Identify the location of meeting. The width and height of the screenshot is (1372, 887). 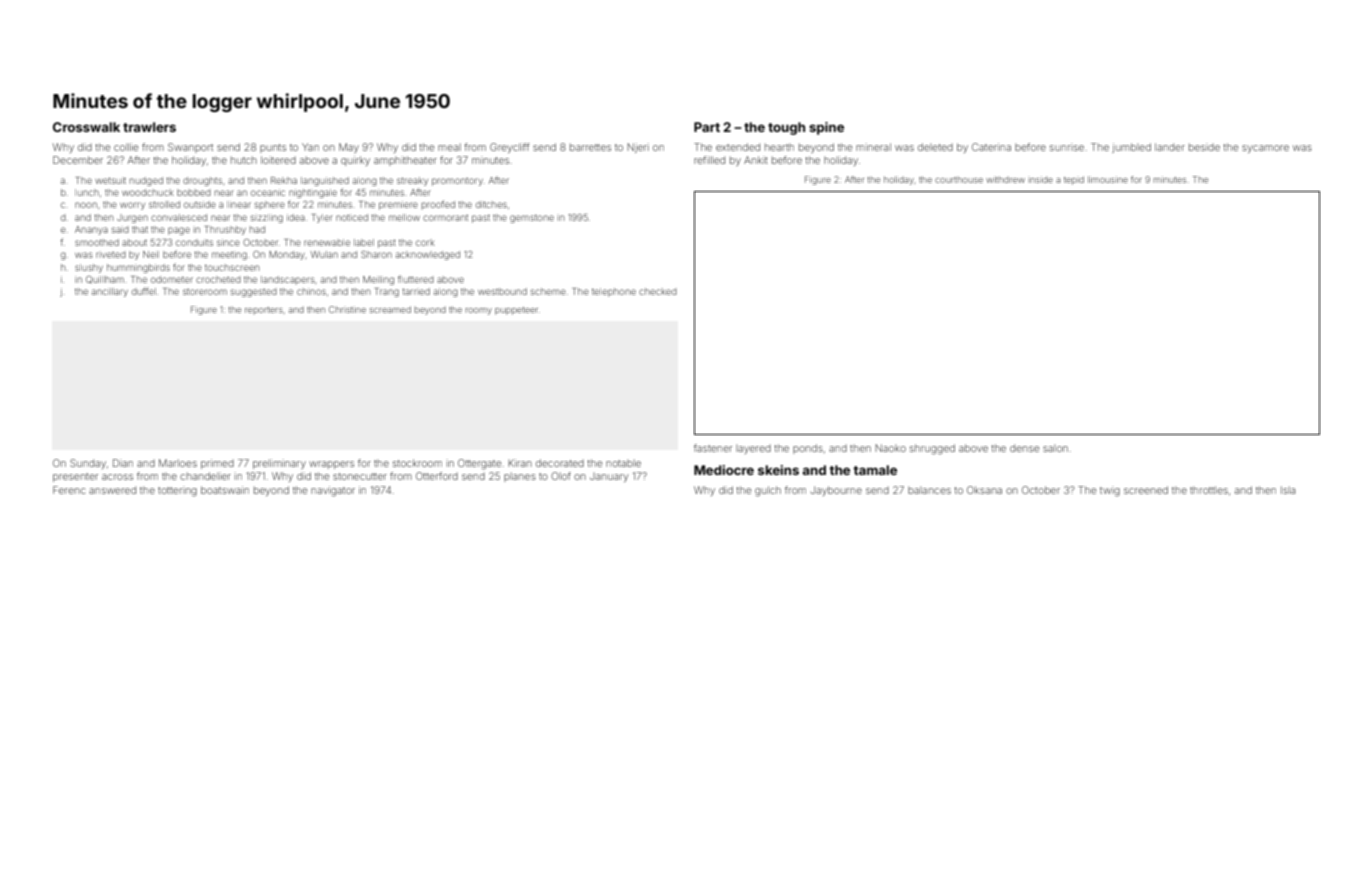
(229, 255).
